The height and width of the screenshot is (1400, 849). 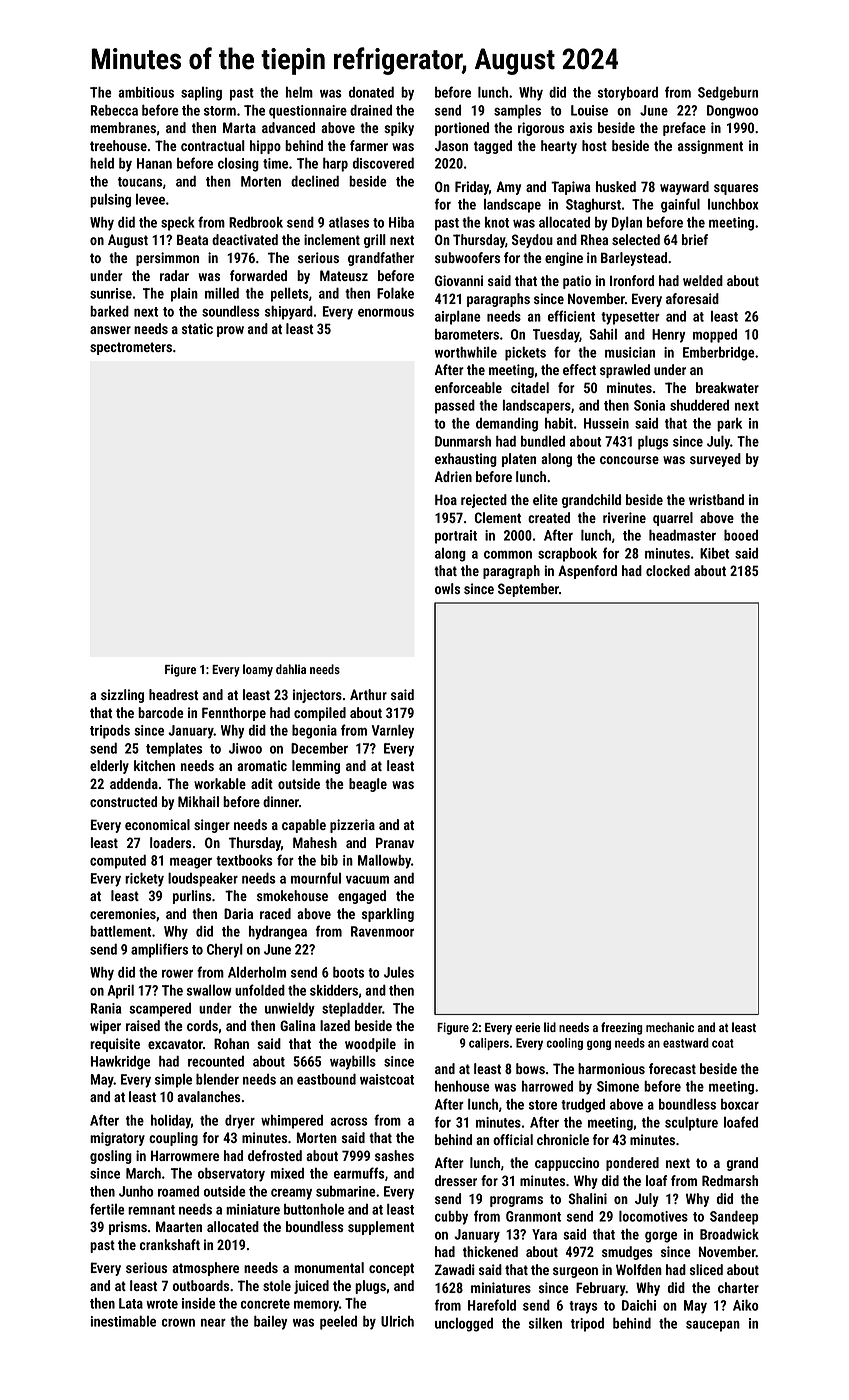 What do you see at coordinates (507, 425) in the screenshot?
I see `demanding` at bounding box center [507, 425].
